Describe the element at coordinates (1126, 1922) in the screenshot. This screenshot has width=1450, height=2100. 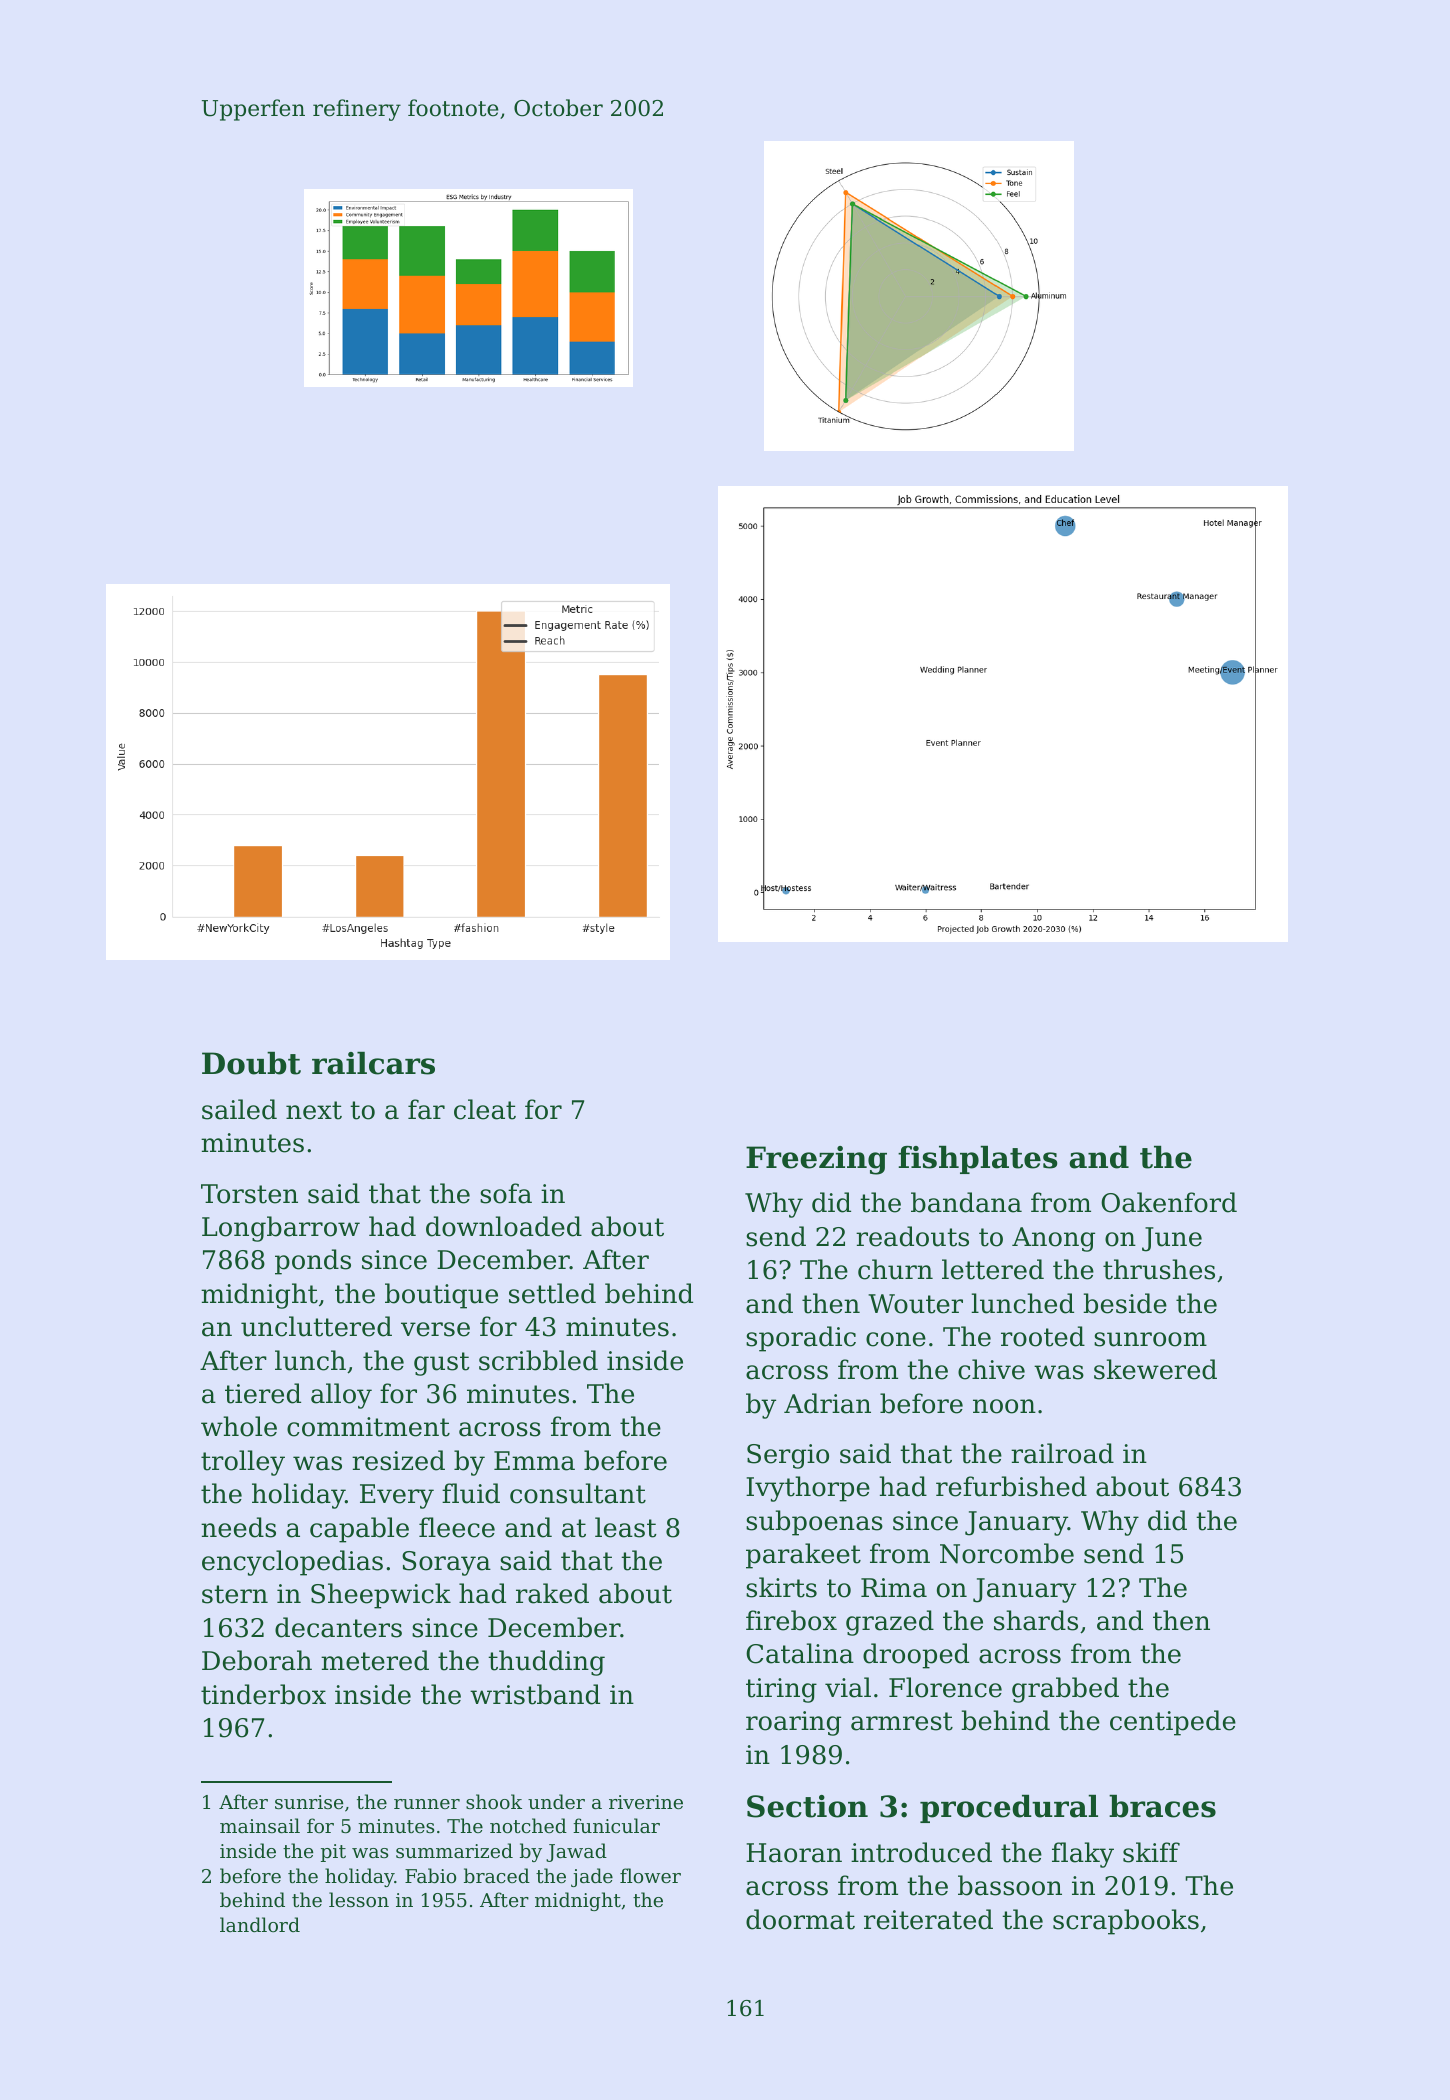
I see `scrapbooks` at that location.
